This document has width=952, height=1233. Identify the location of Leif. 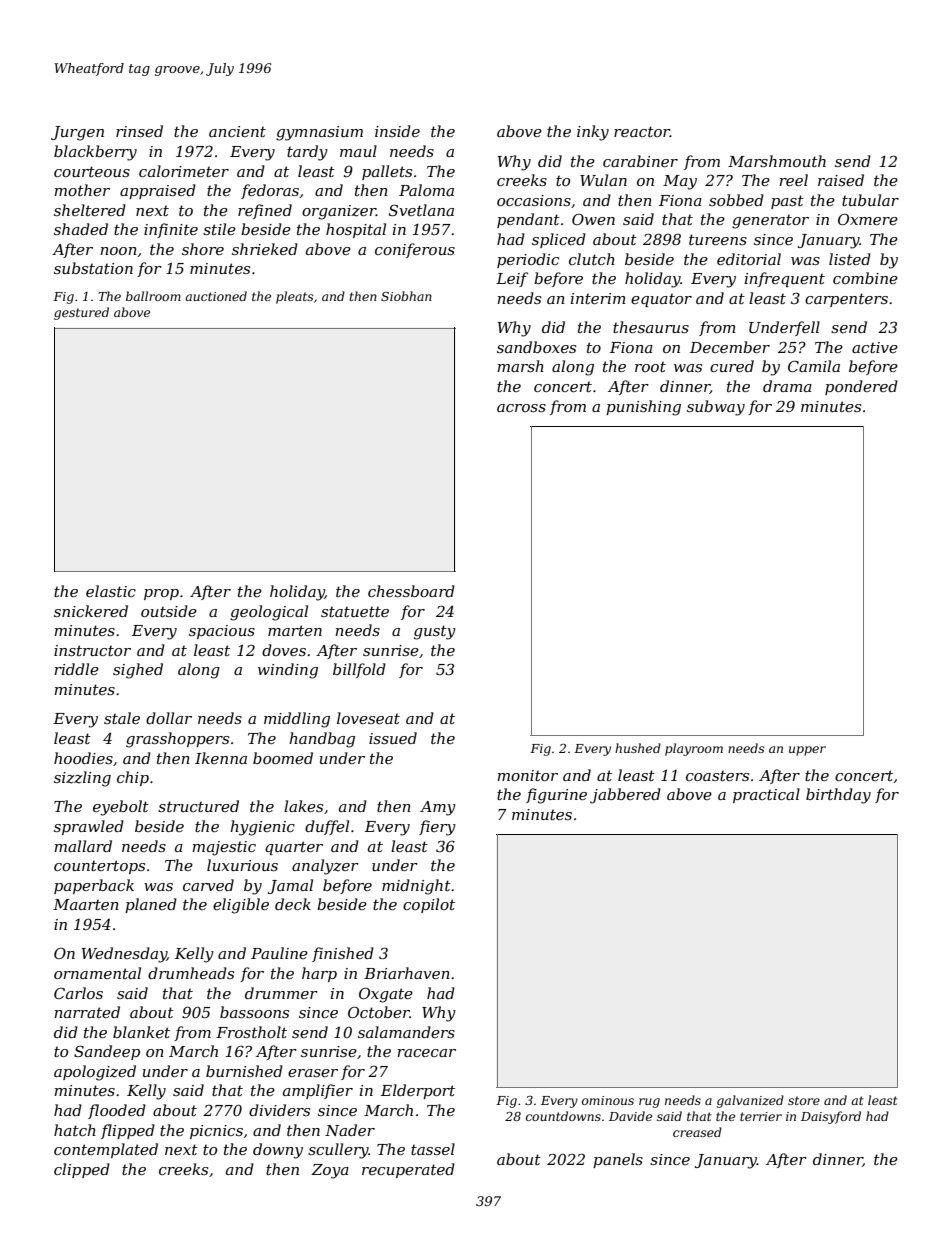
(512, 279).
